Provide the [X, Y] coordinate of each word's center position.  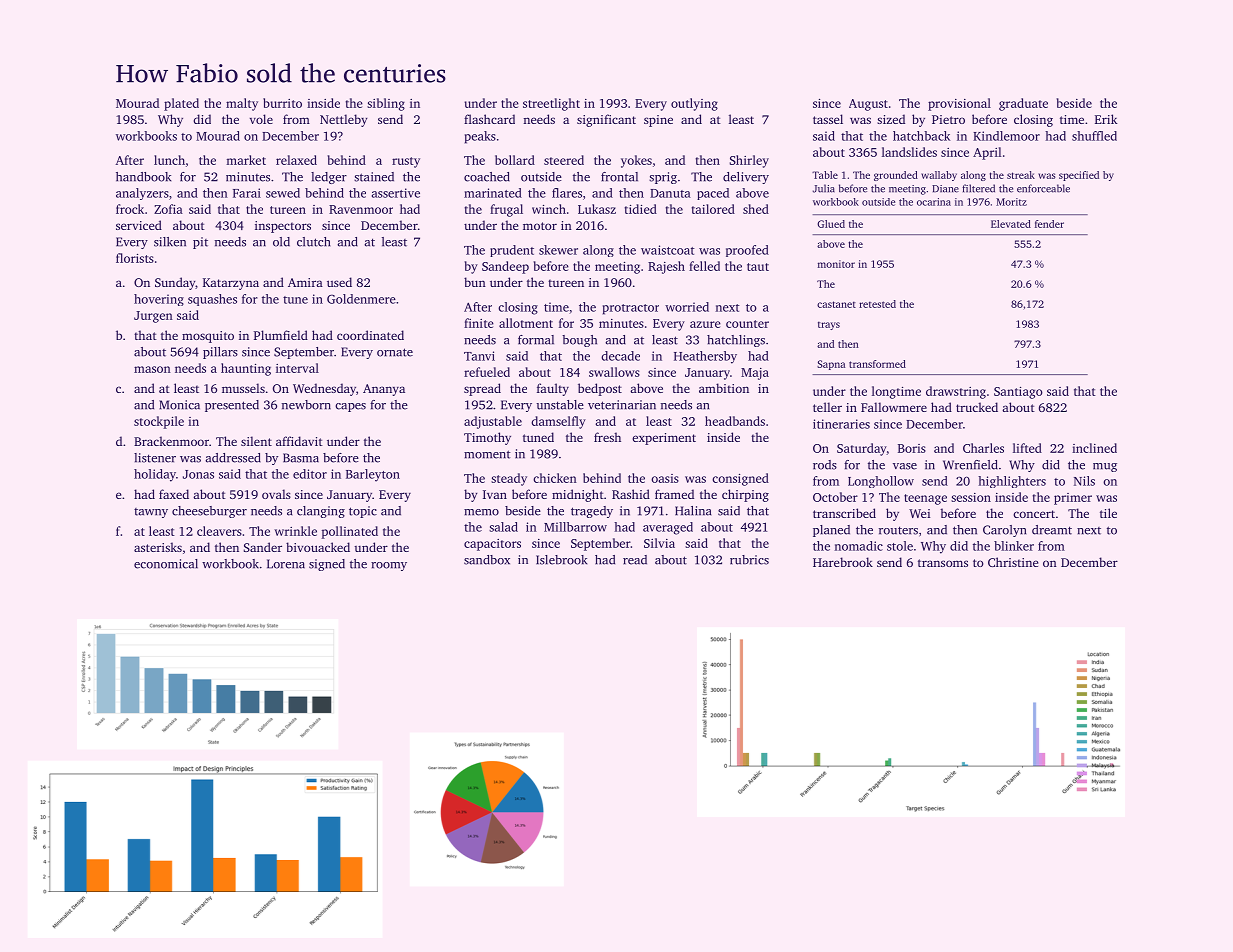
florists [135, 258]
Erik [1106, 119]
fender [1049, 224]
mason [152, 369]
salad [503, 527]
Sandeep [505, 267]
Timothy [487, 438]
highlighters [1012, 482]
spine [658, 121]
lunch [169, 160]
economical [166, 564]
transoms [943, 563]
